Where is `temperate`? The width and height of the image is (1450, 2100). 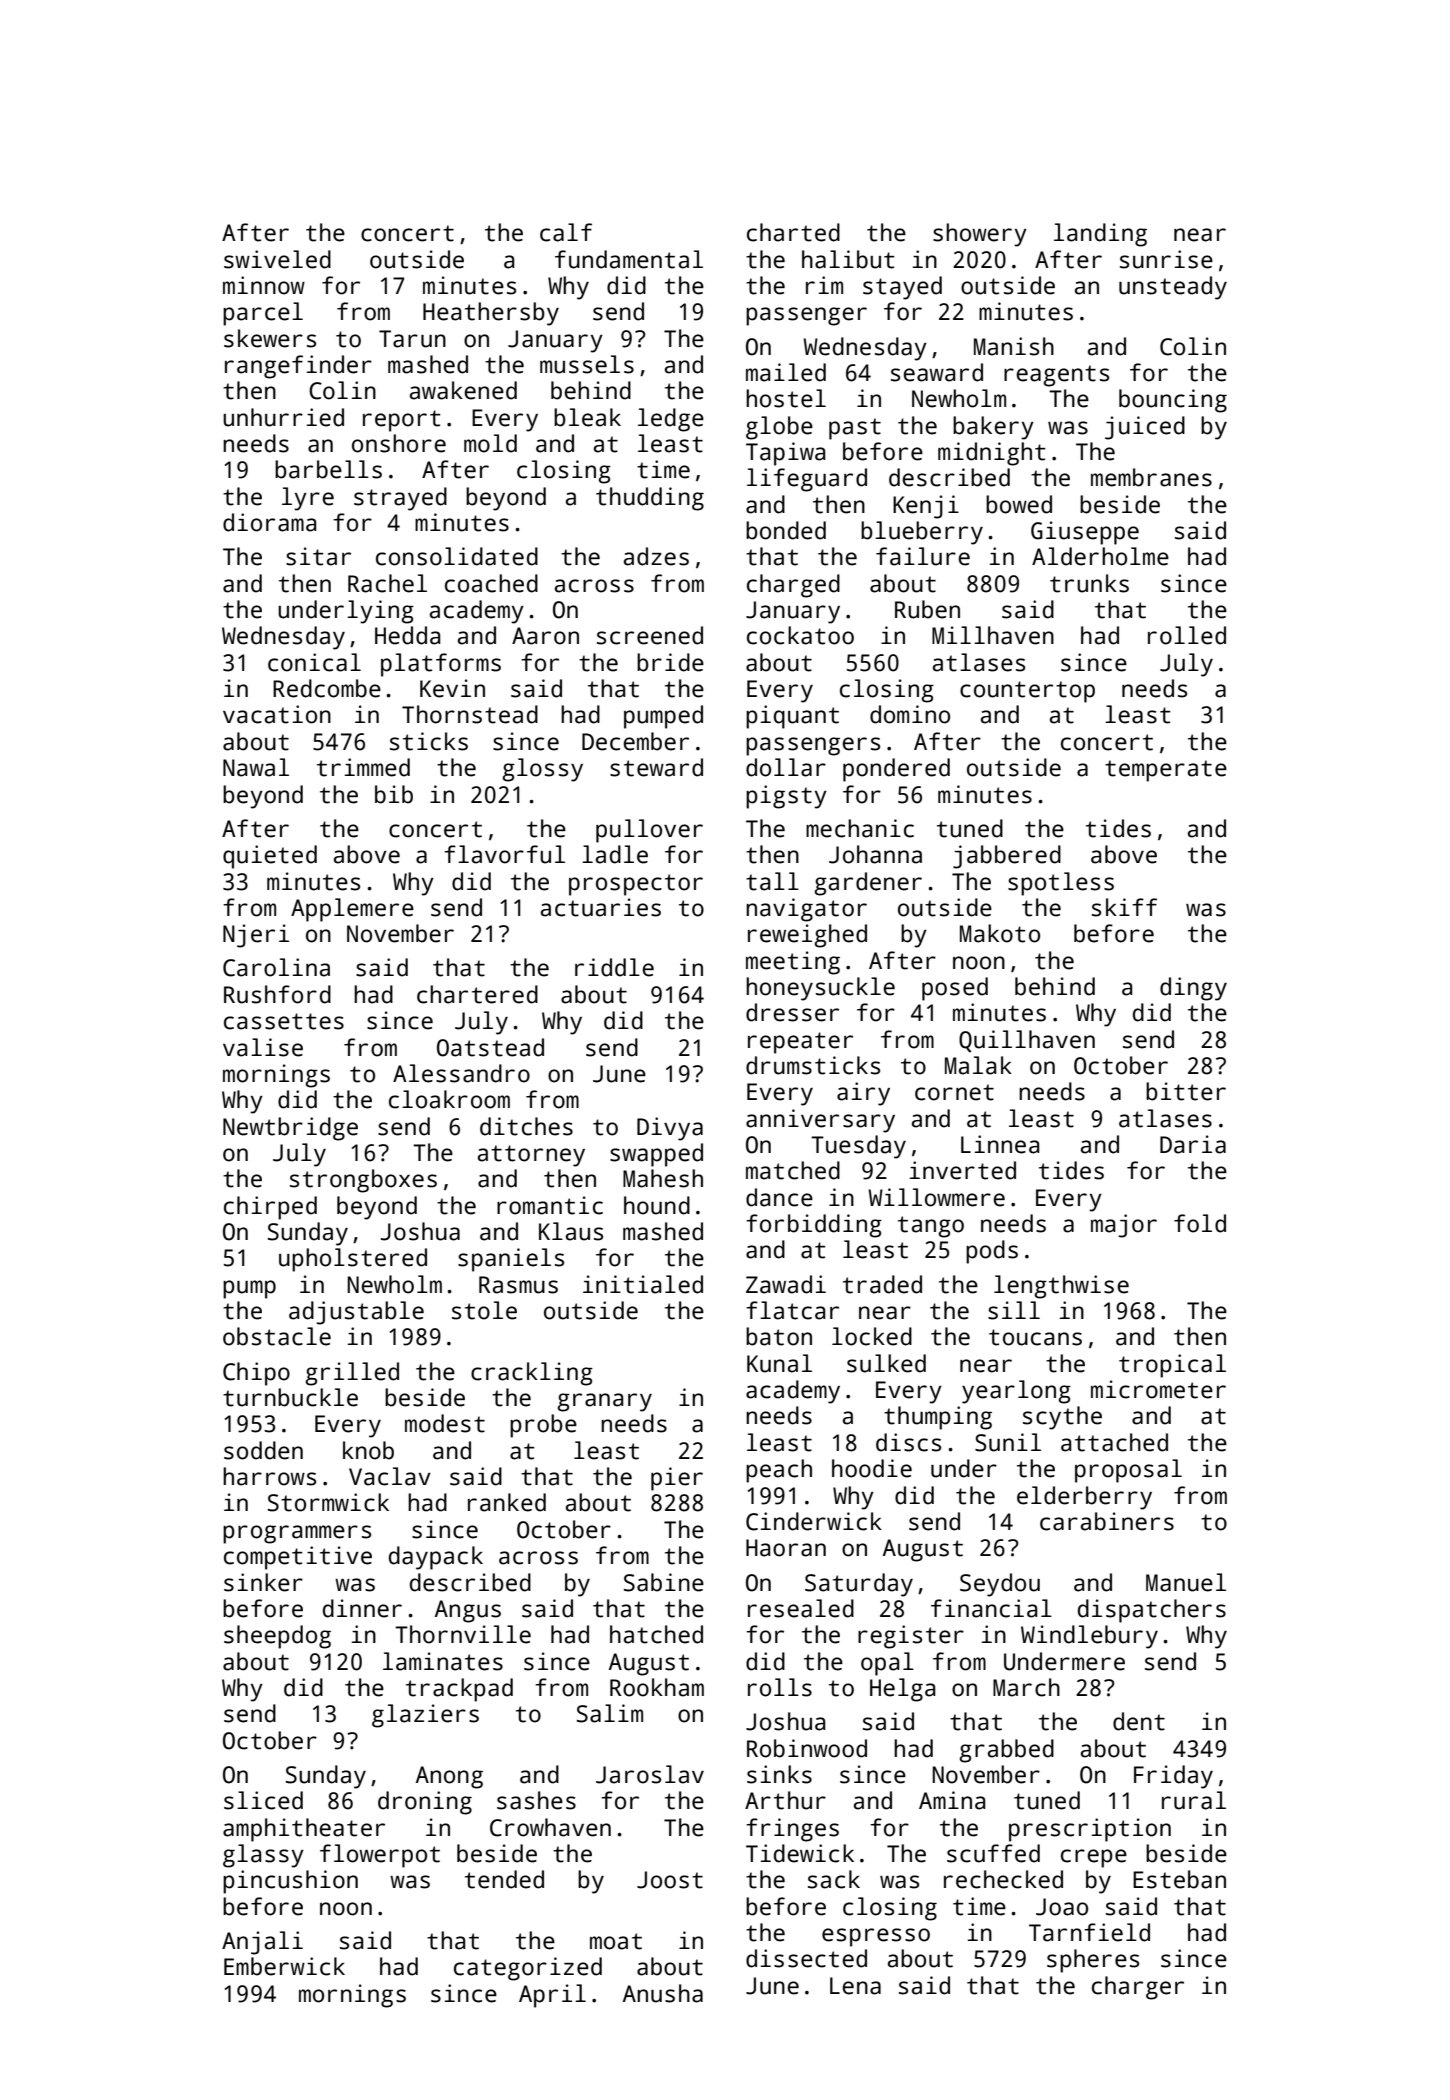 temperate is located at coordinates (1166, 771).
